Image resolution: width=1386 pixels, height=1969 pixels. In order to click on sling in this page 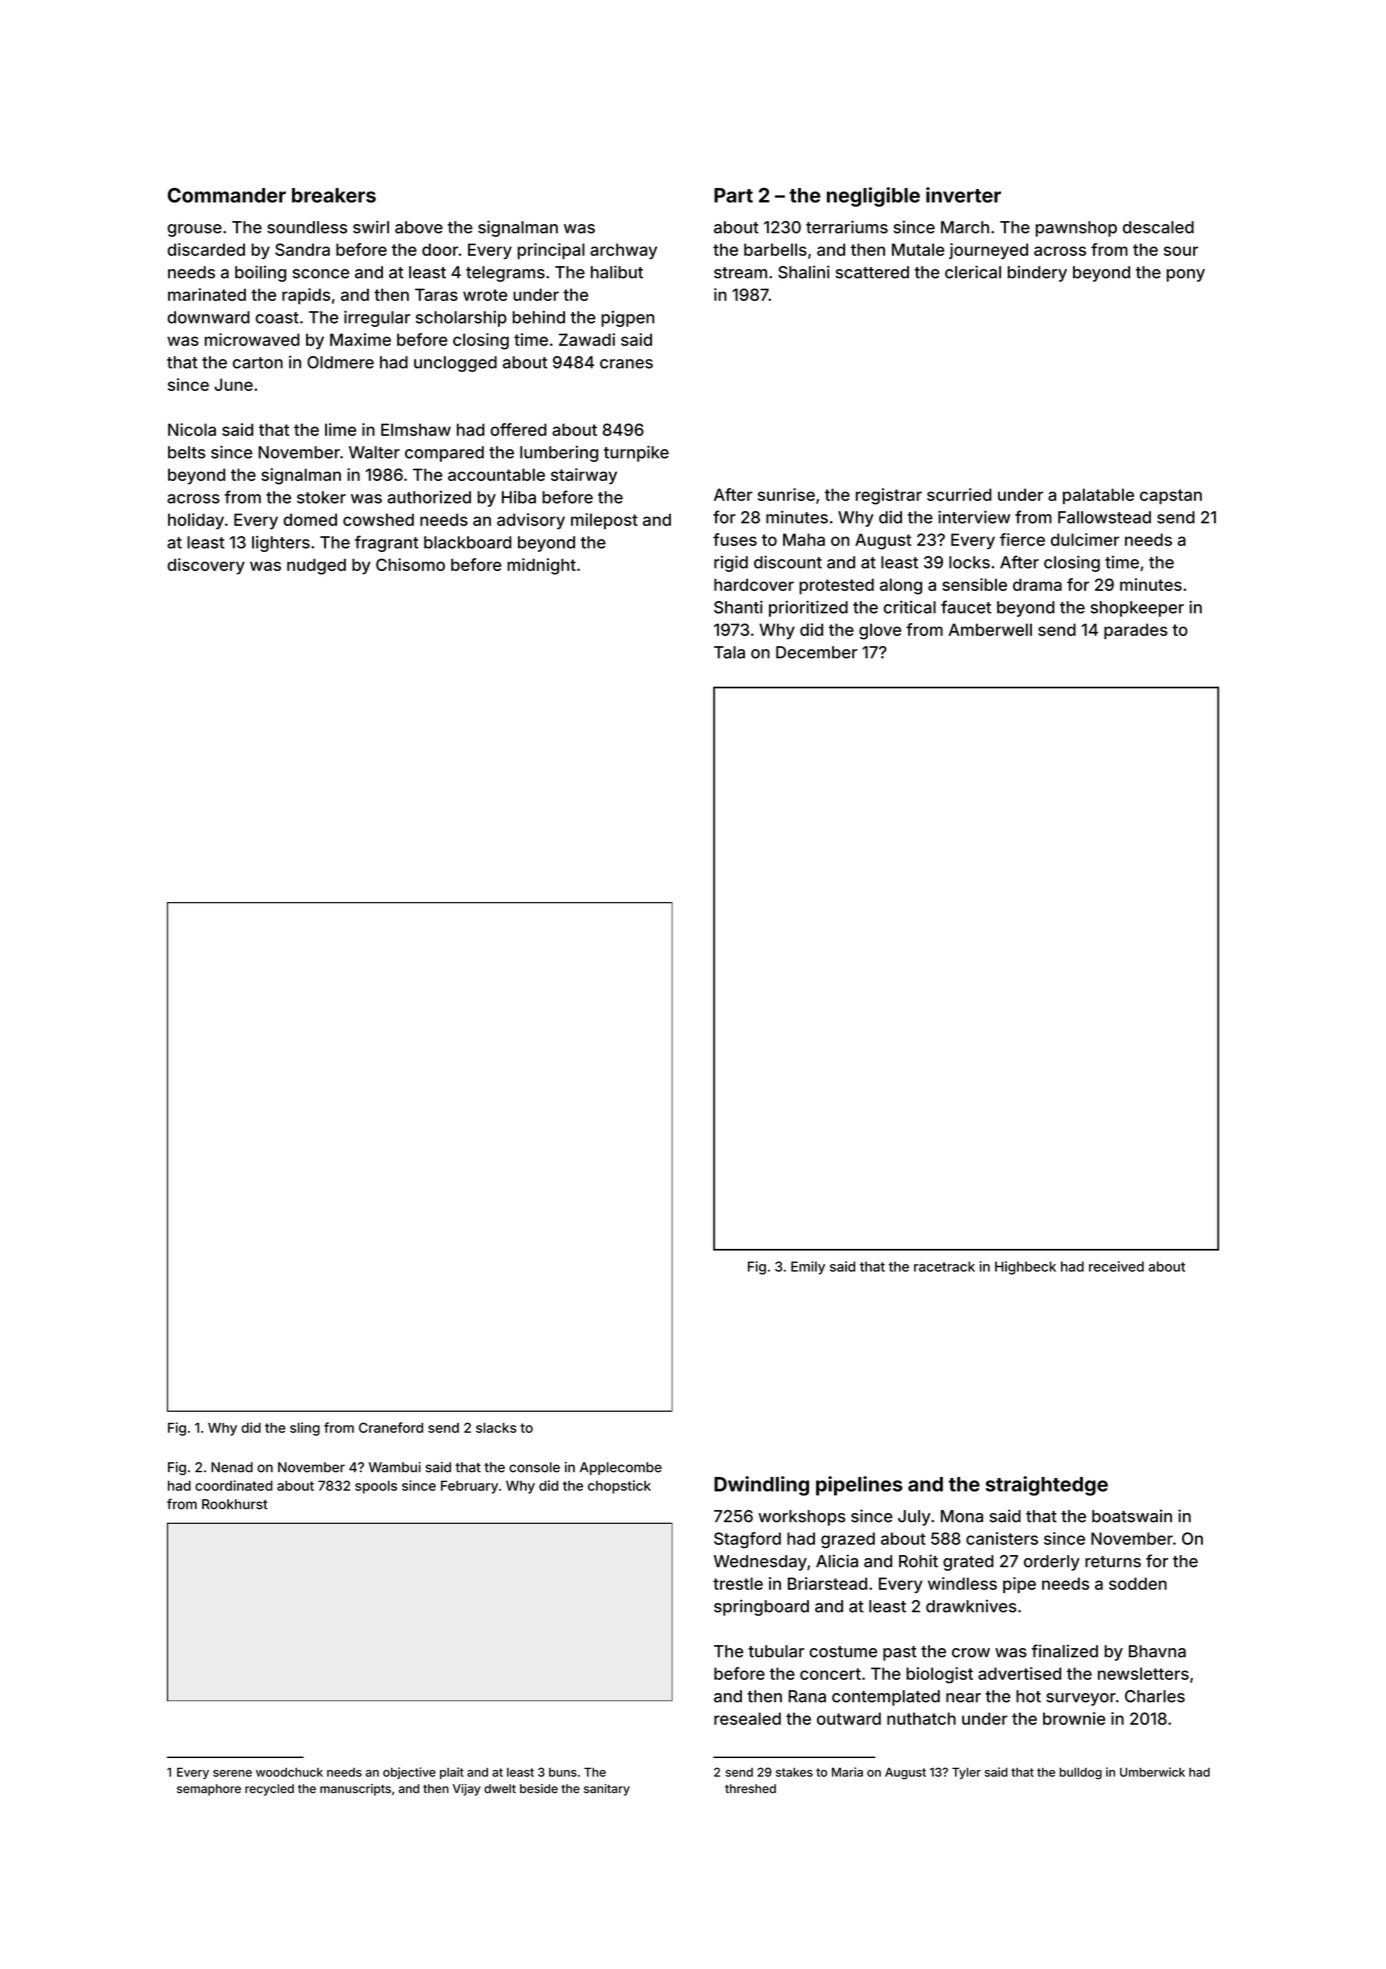, I will do `click(305, 1429)`.
